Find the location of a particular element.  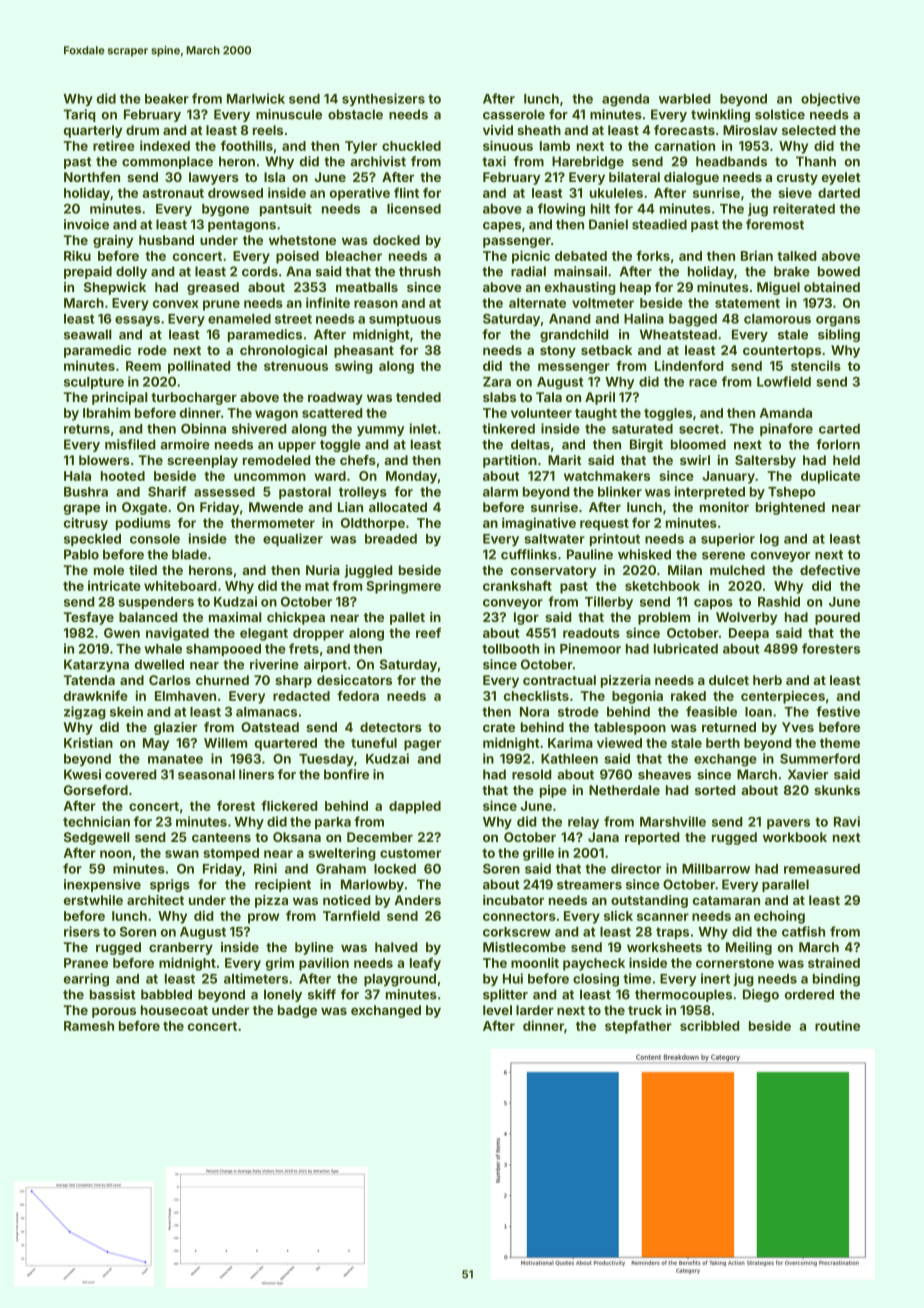

pizza is located at coordinates (271, 901).
